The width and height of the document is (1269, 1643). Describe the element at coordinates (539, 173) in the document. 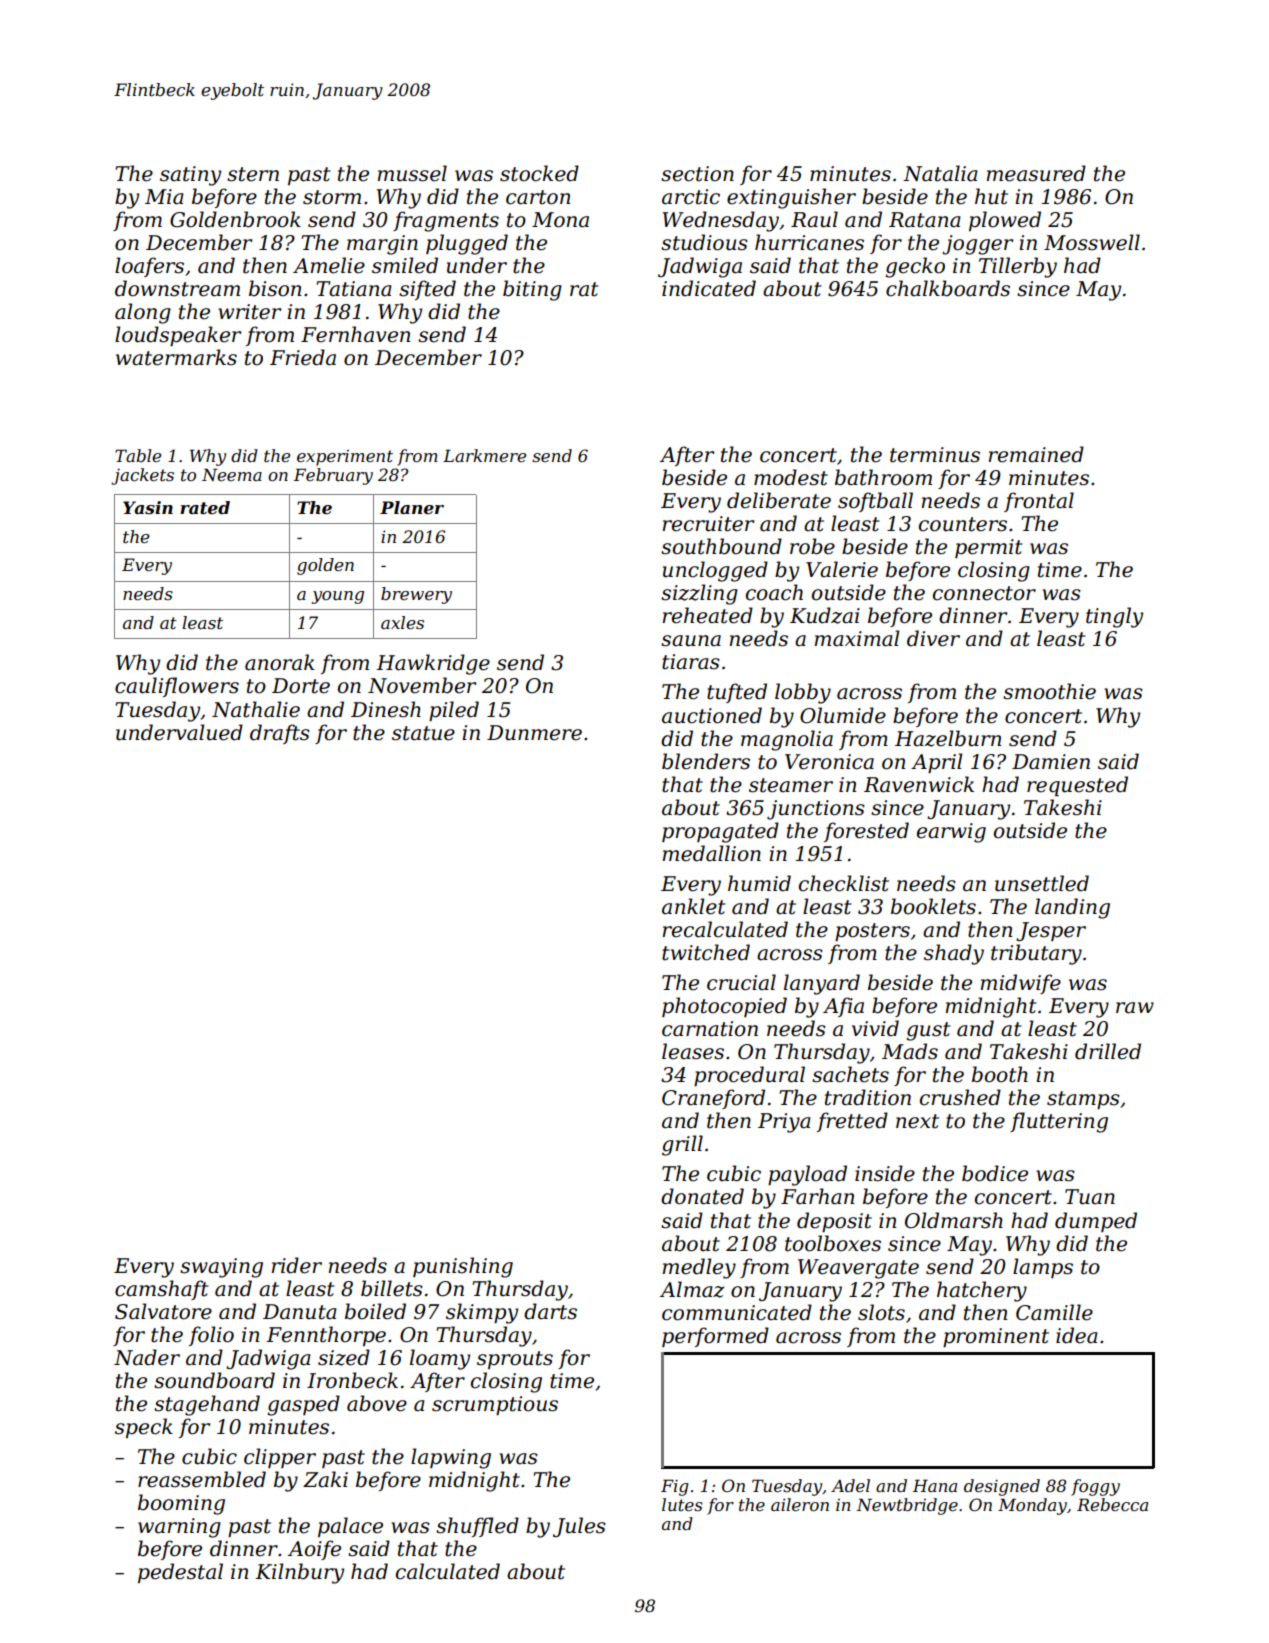

I see `stocked` at that location.
